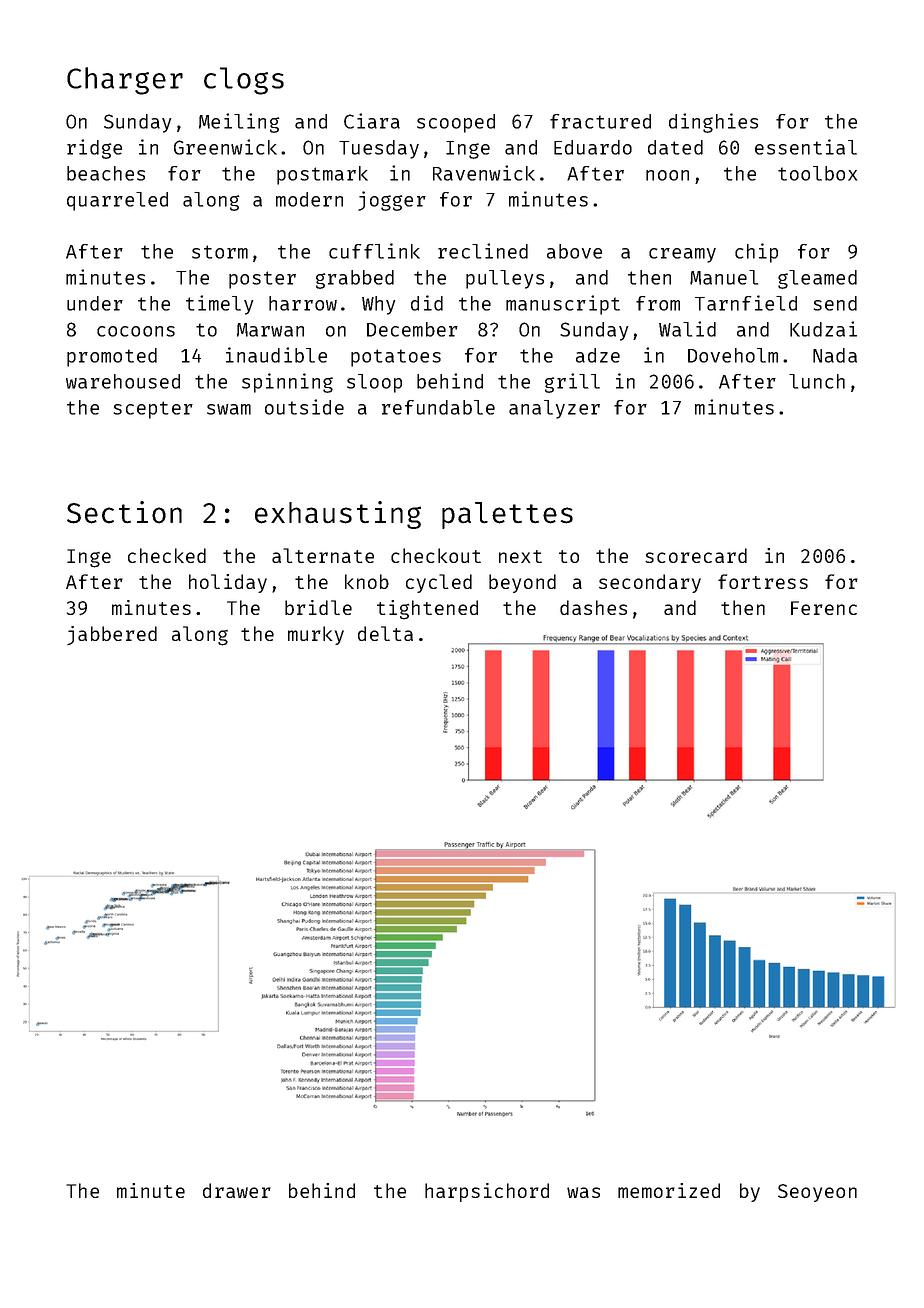 The image size is (924, 1308). I want to click on memorized, so click(669, 1190).
